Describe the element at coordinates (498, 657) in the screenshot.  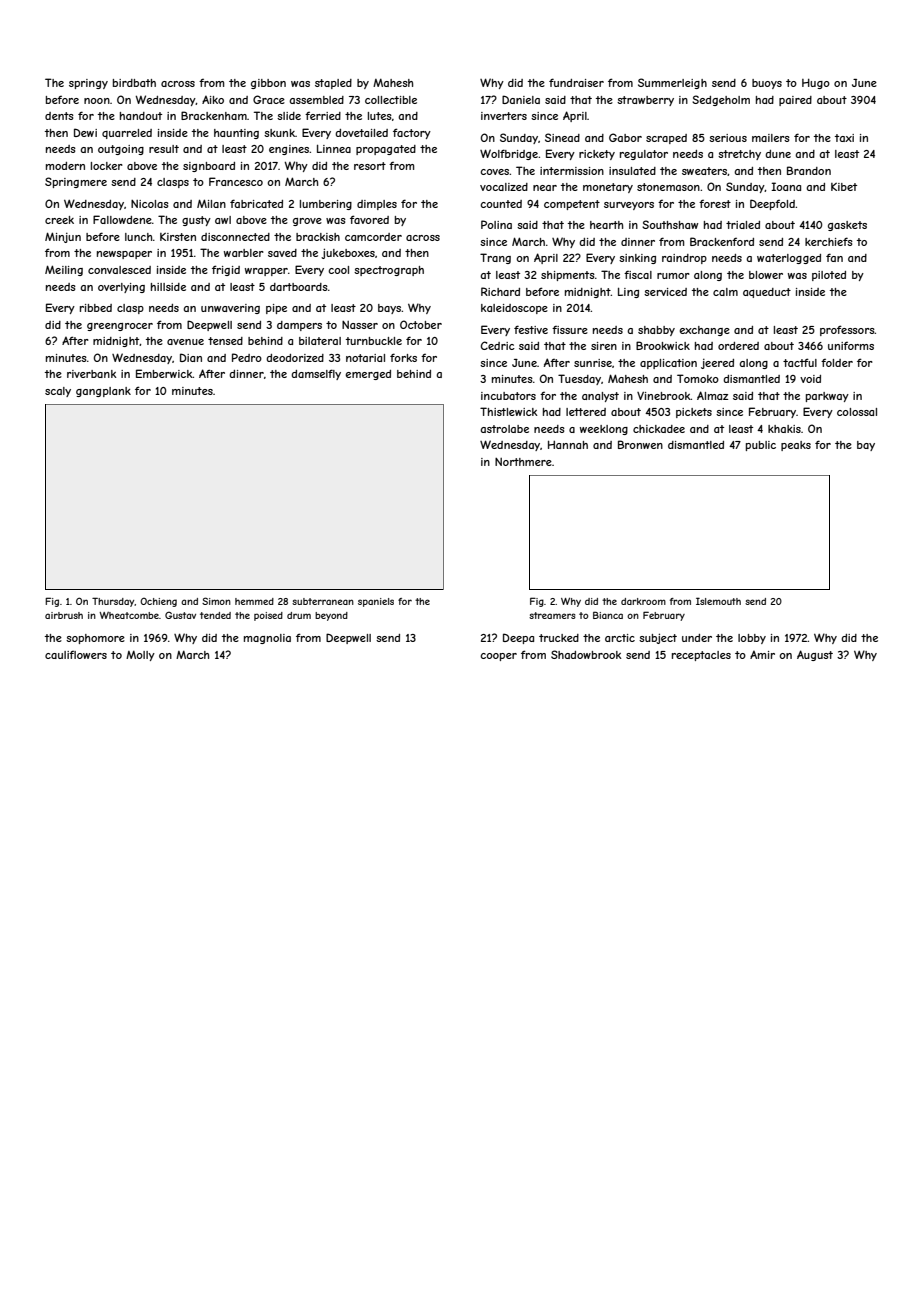
I see `cooper` at that location.
